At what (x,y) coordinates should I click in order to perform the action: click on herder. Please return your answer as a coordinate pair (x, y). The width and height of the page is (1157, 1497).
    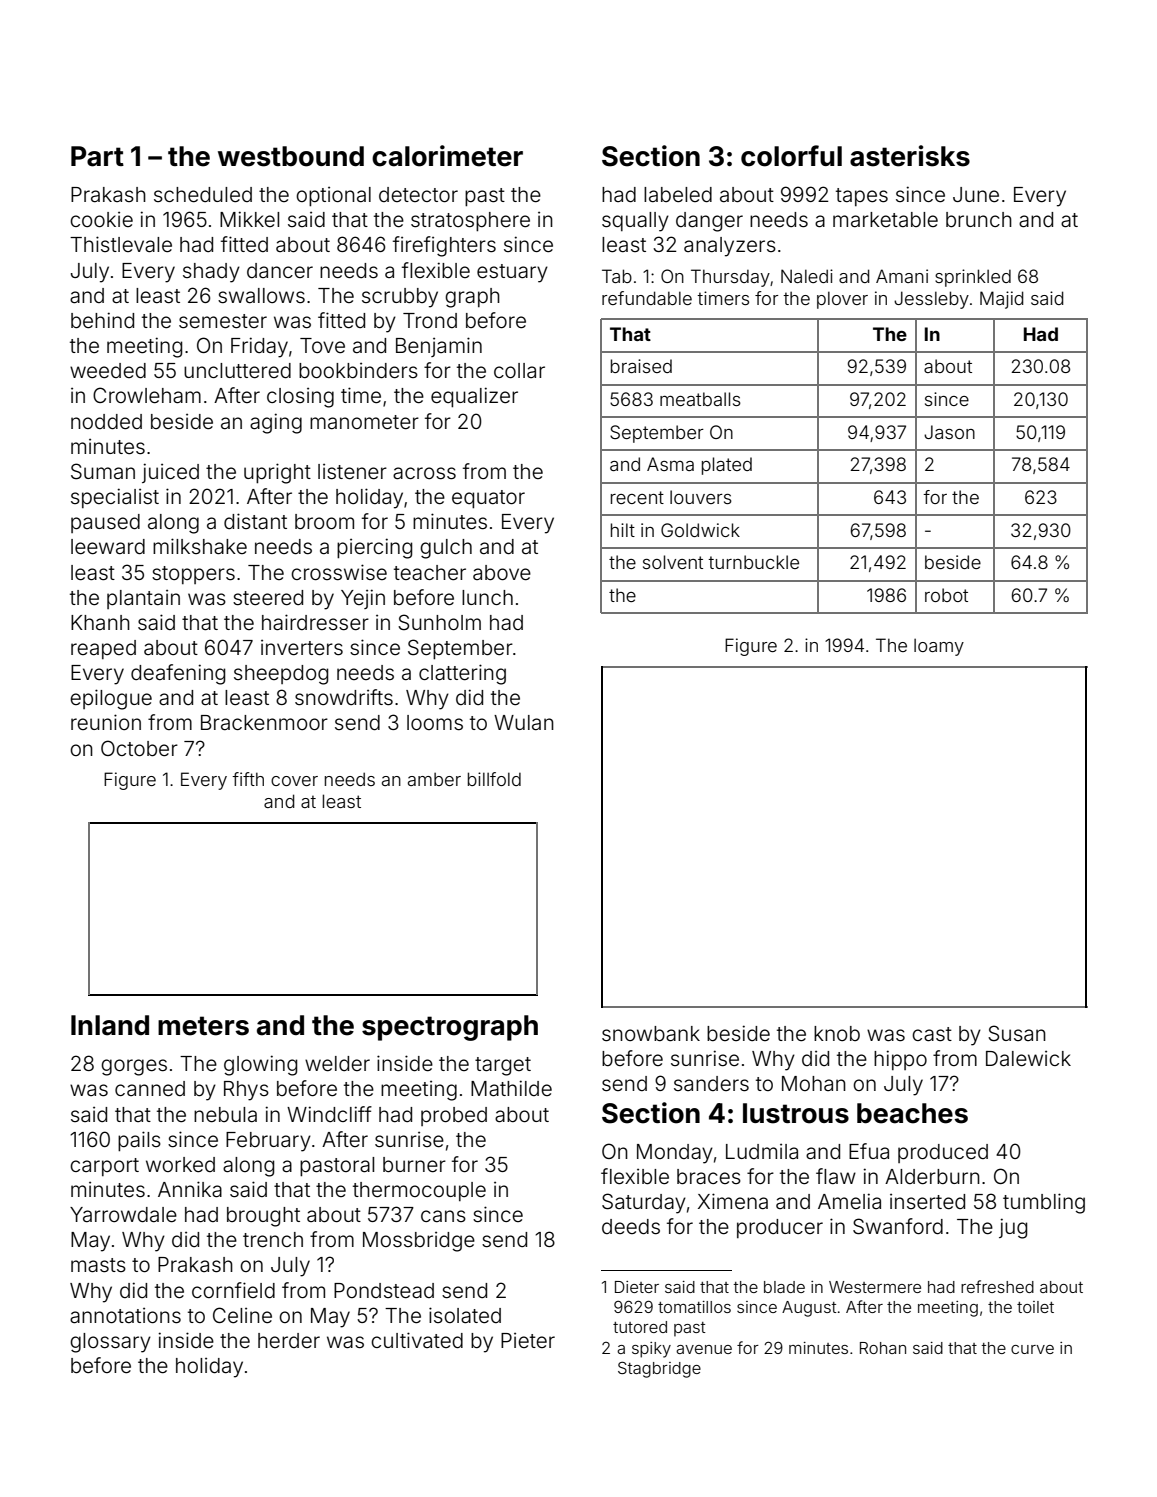
    Looking at the image, I should click on (289, 1340).
